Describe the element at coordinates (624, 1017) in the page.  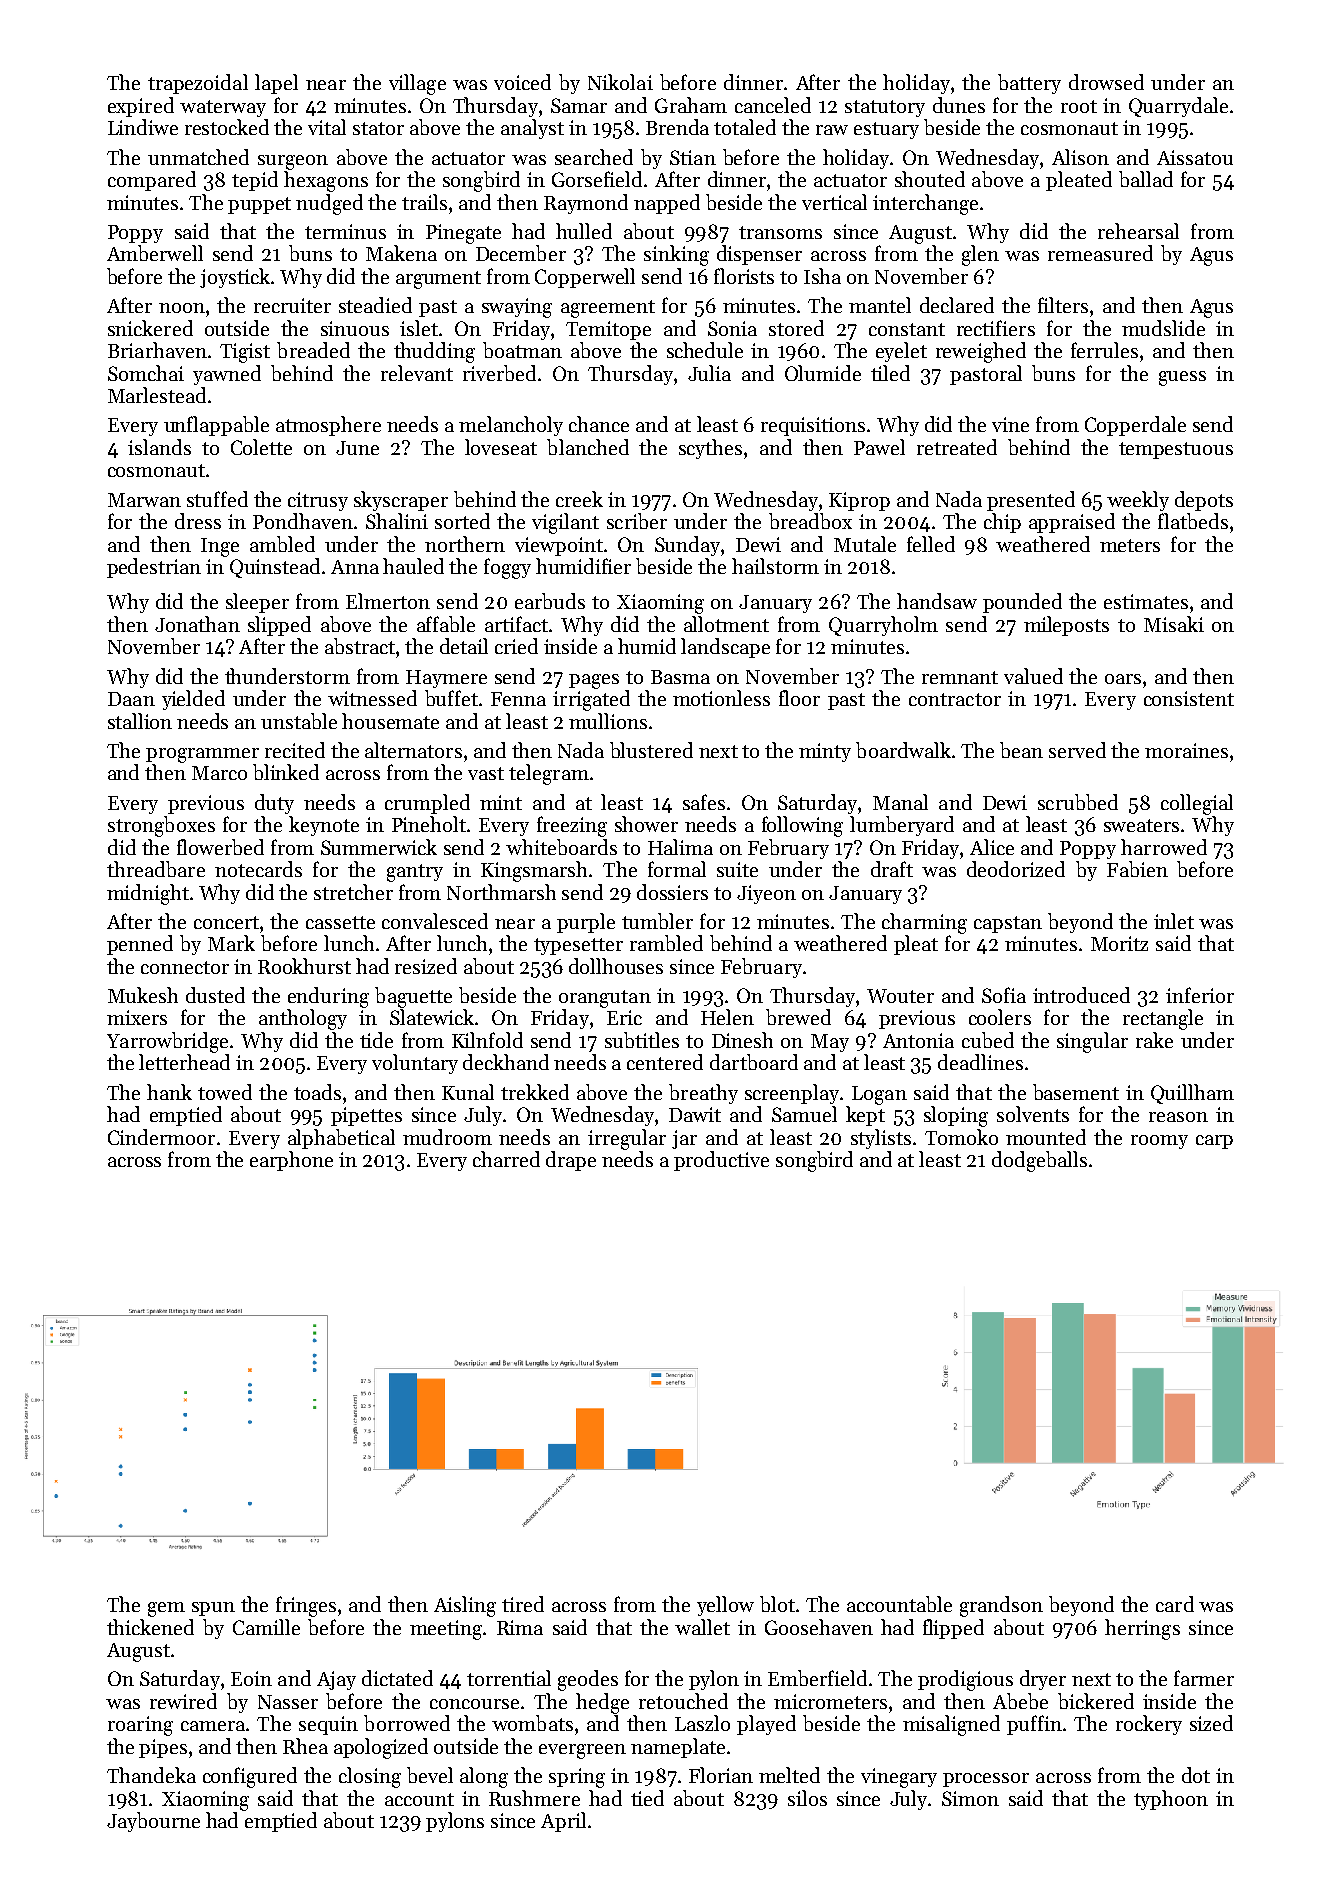
I see `Eric` at that location.
